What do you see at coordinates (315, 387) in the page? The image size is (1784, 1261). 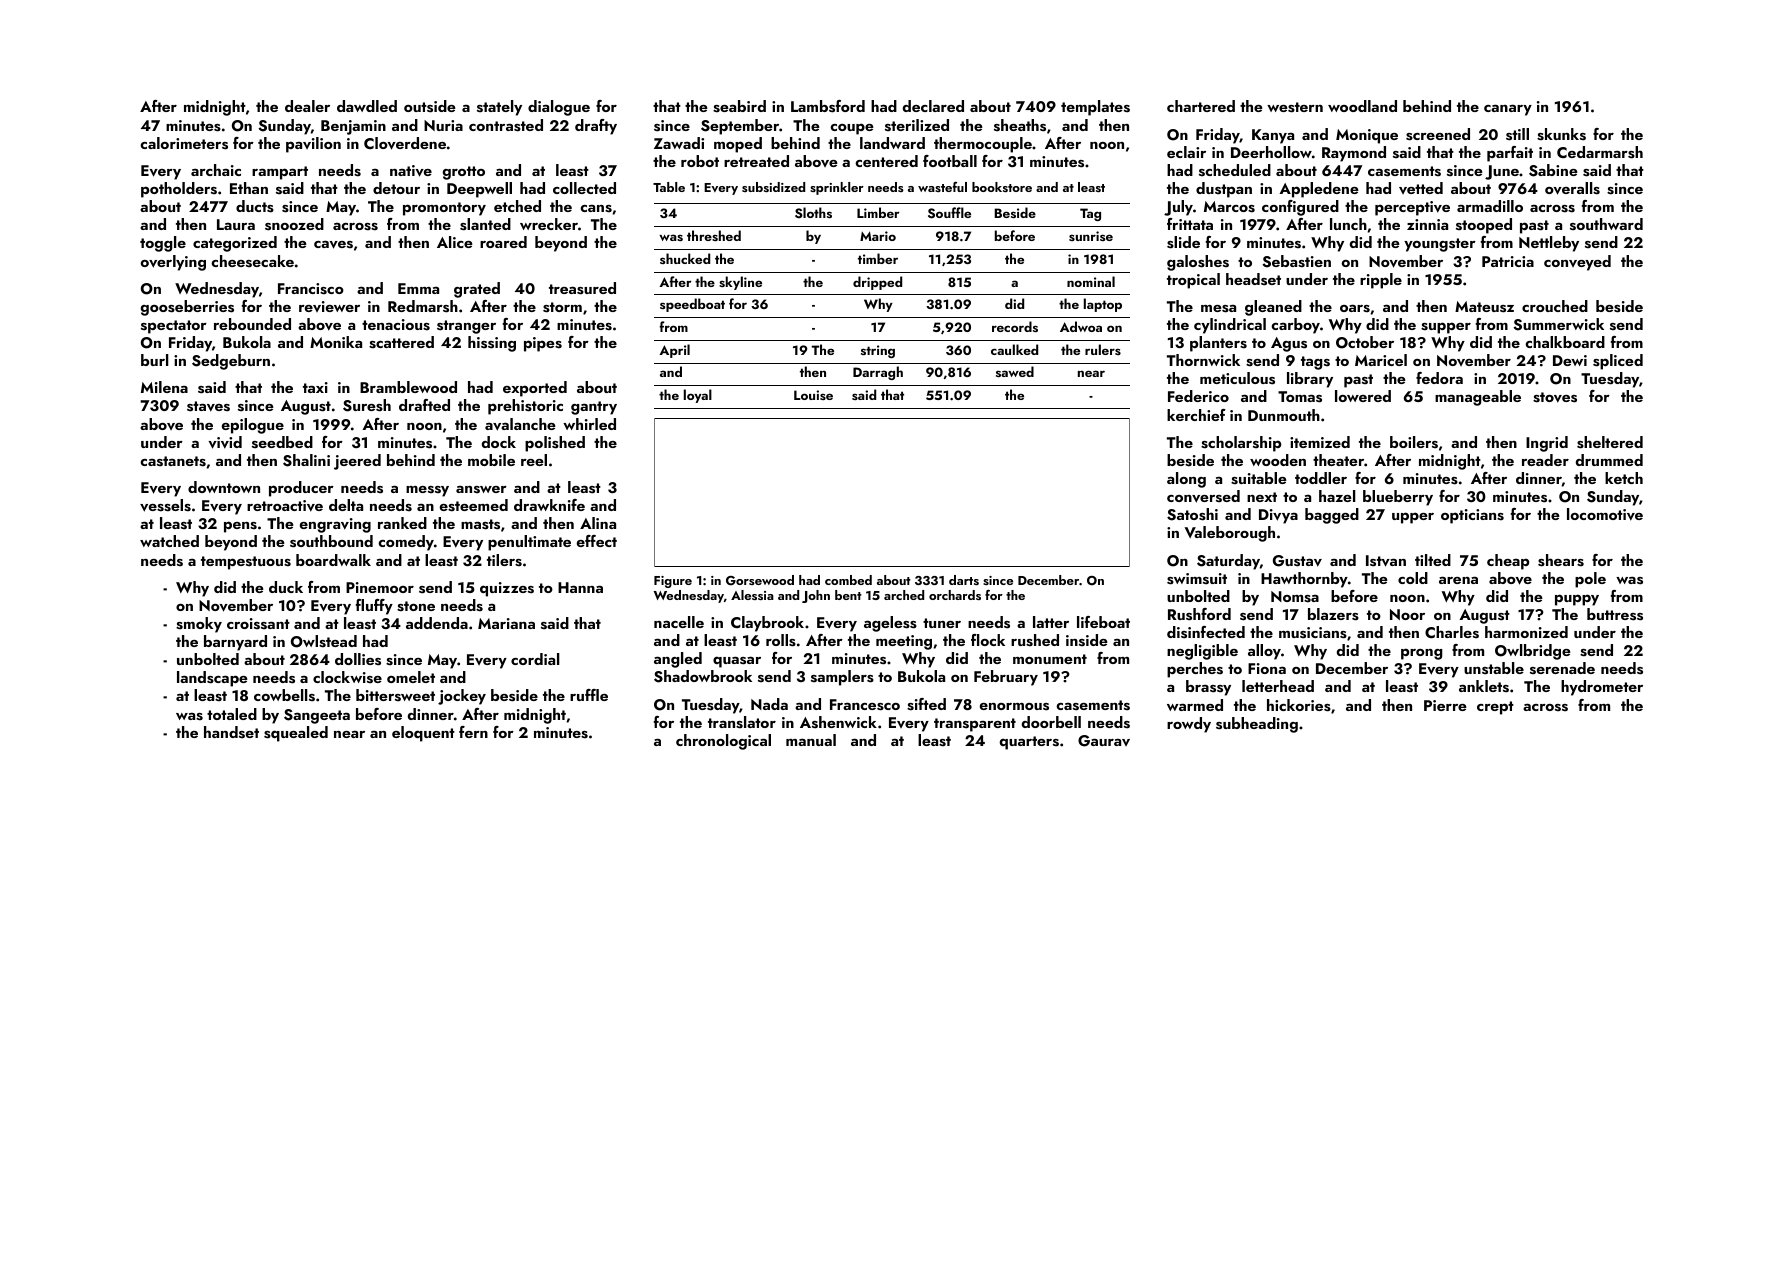 I see `taxi` at bounding box center [315, 387].
